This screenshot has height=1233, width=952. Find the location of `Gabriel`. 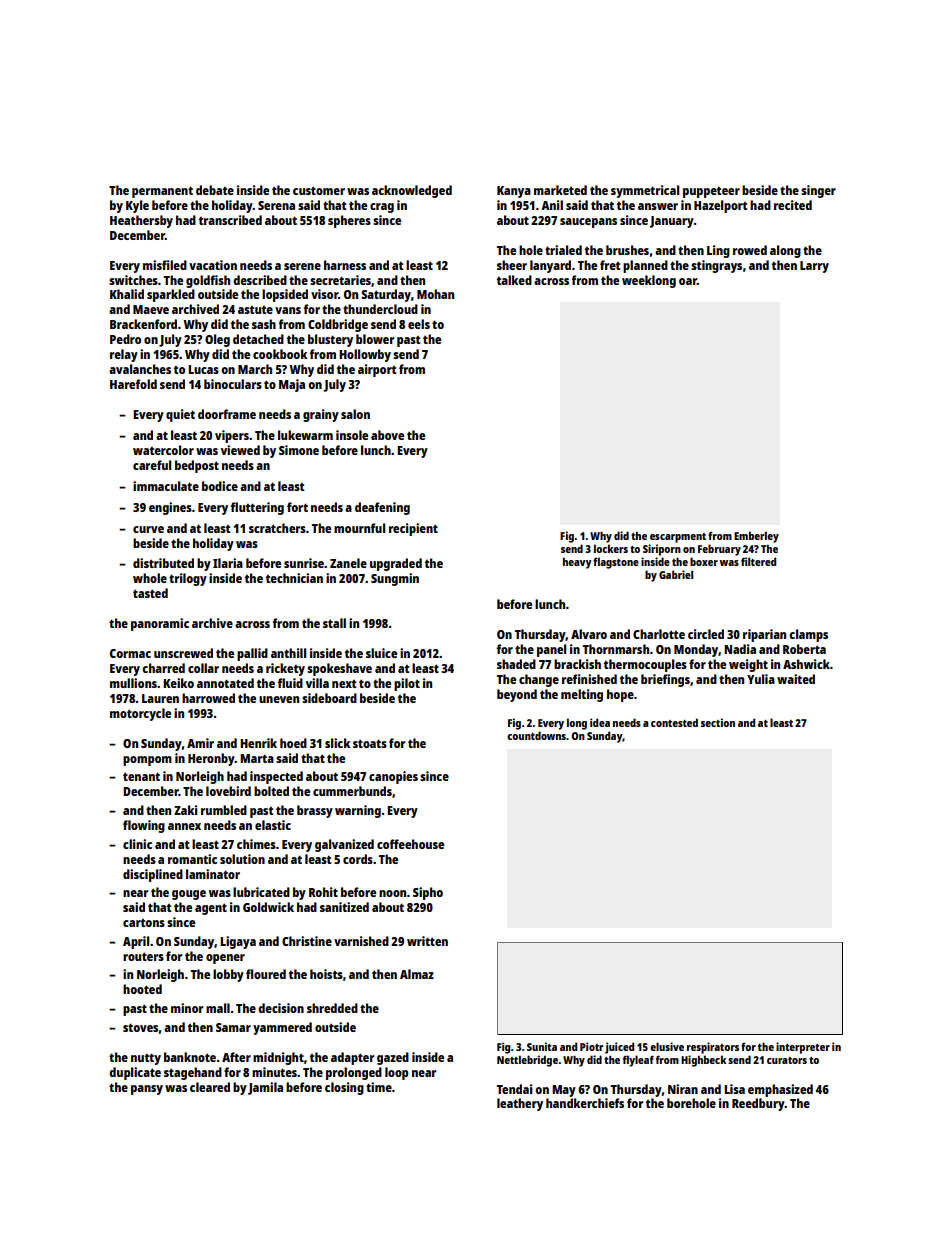

Gabriel is located at coordinates (676, 574).
